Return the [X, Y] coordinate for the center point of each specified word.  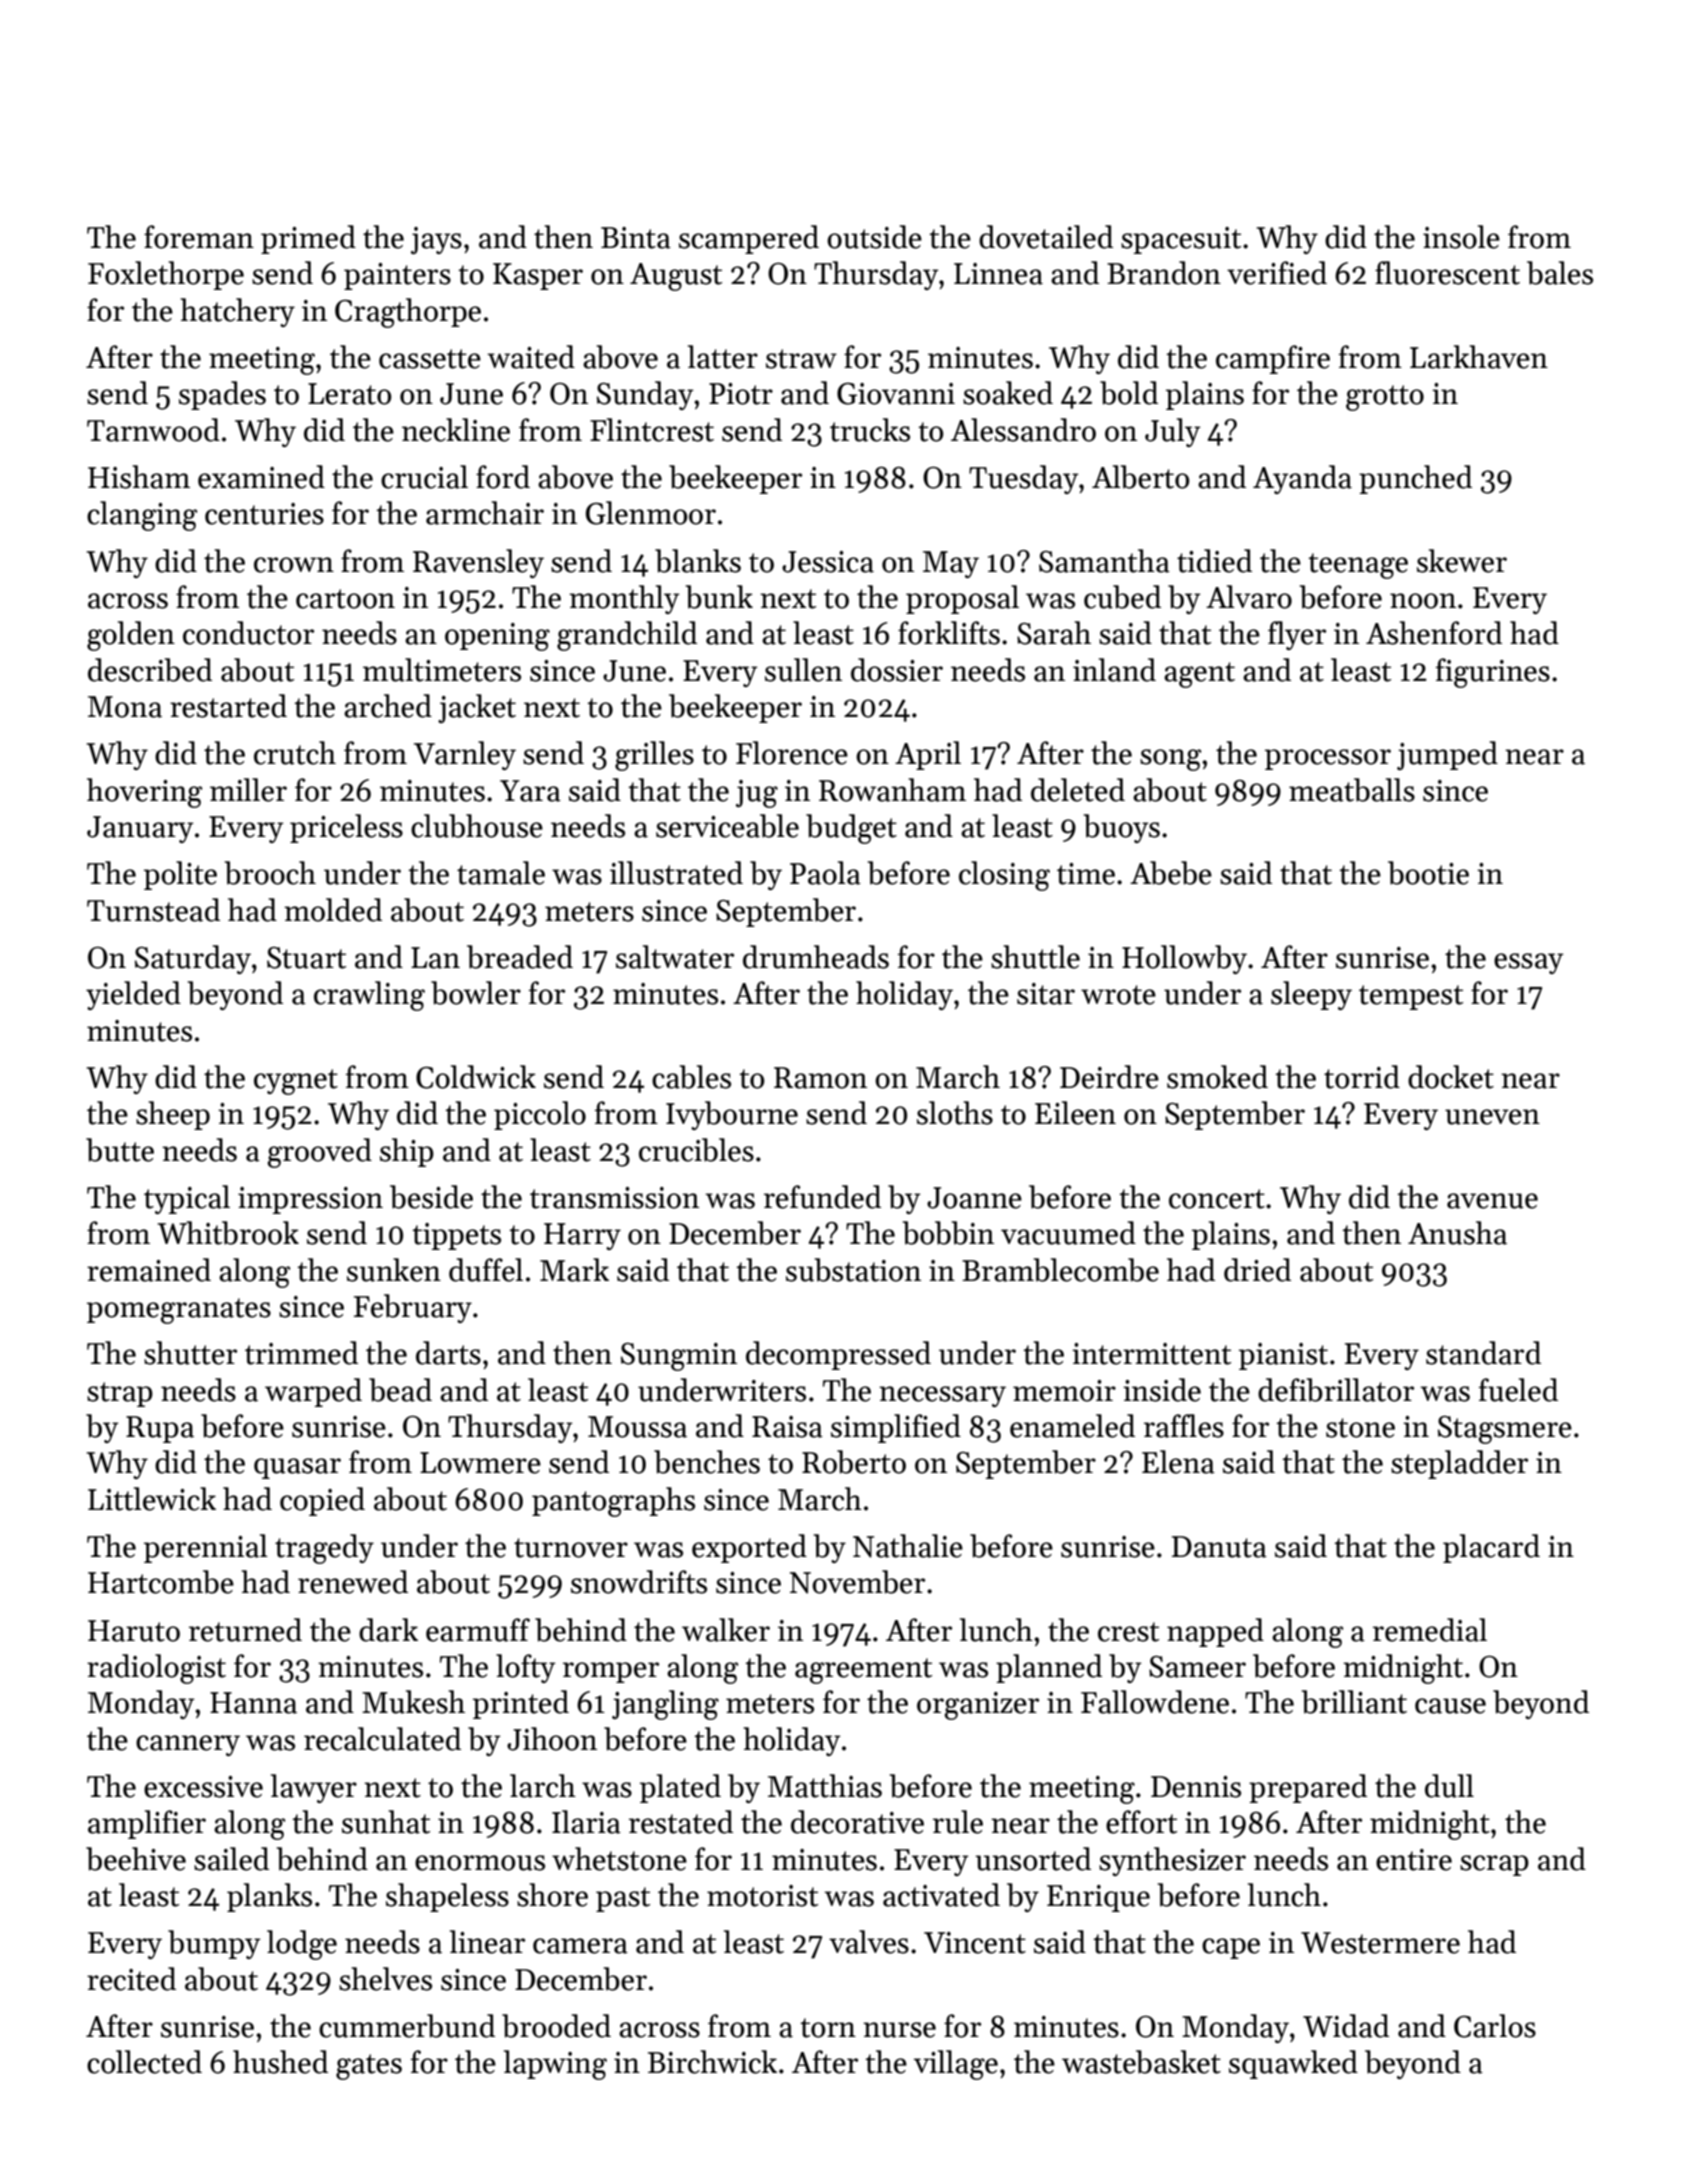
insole [1461, 237]
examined [261, 477]
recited [131, 1979]
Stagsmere [1505, 1429]
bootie [1428, 873]
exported [749, 1548]
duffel [486, 1270]
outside [874, 237]
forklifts [949, 633]
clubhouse [477, 826]
